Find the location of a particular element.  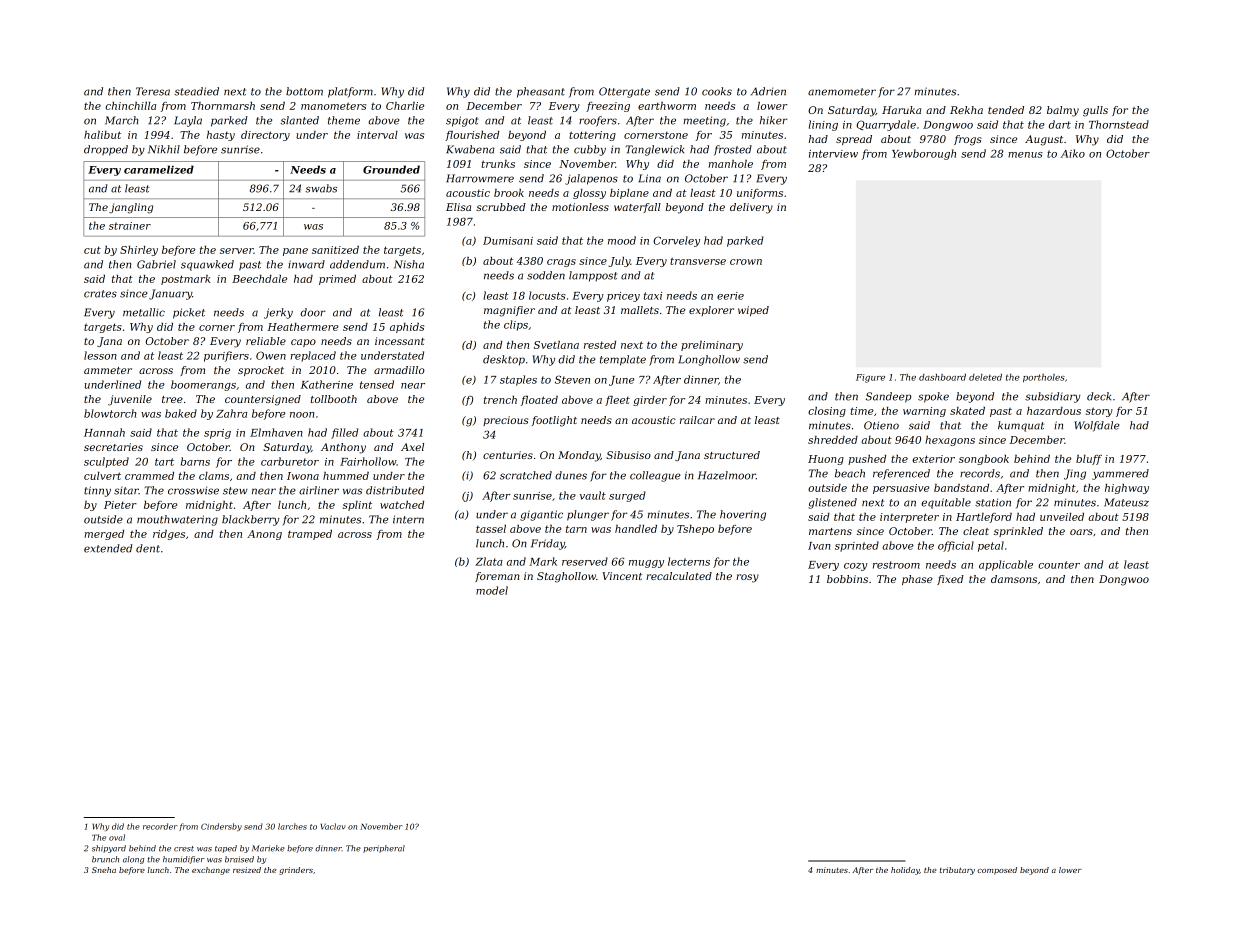

Ottergate is located at coordinates (624, 92).
